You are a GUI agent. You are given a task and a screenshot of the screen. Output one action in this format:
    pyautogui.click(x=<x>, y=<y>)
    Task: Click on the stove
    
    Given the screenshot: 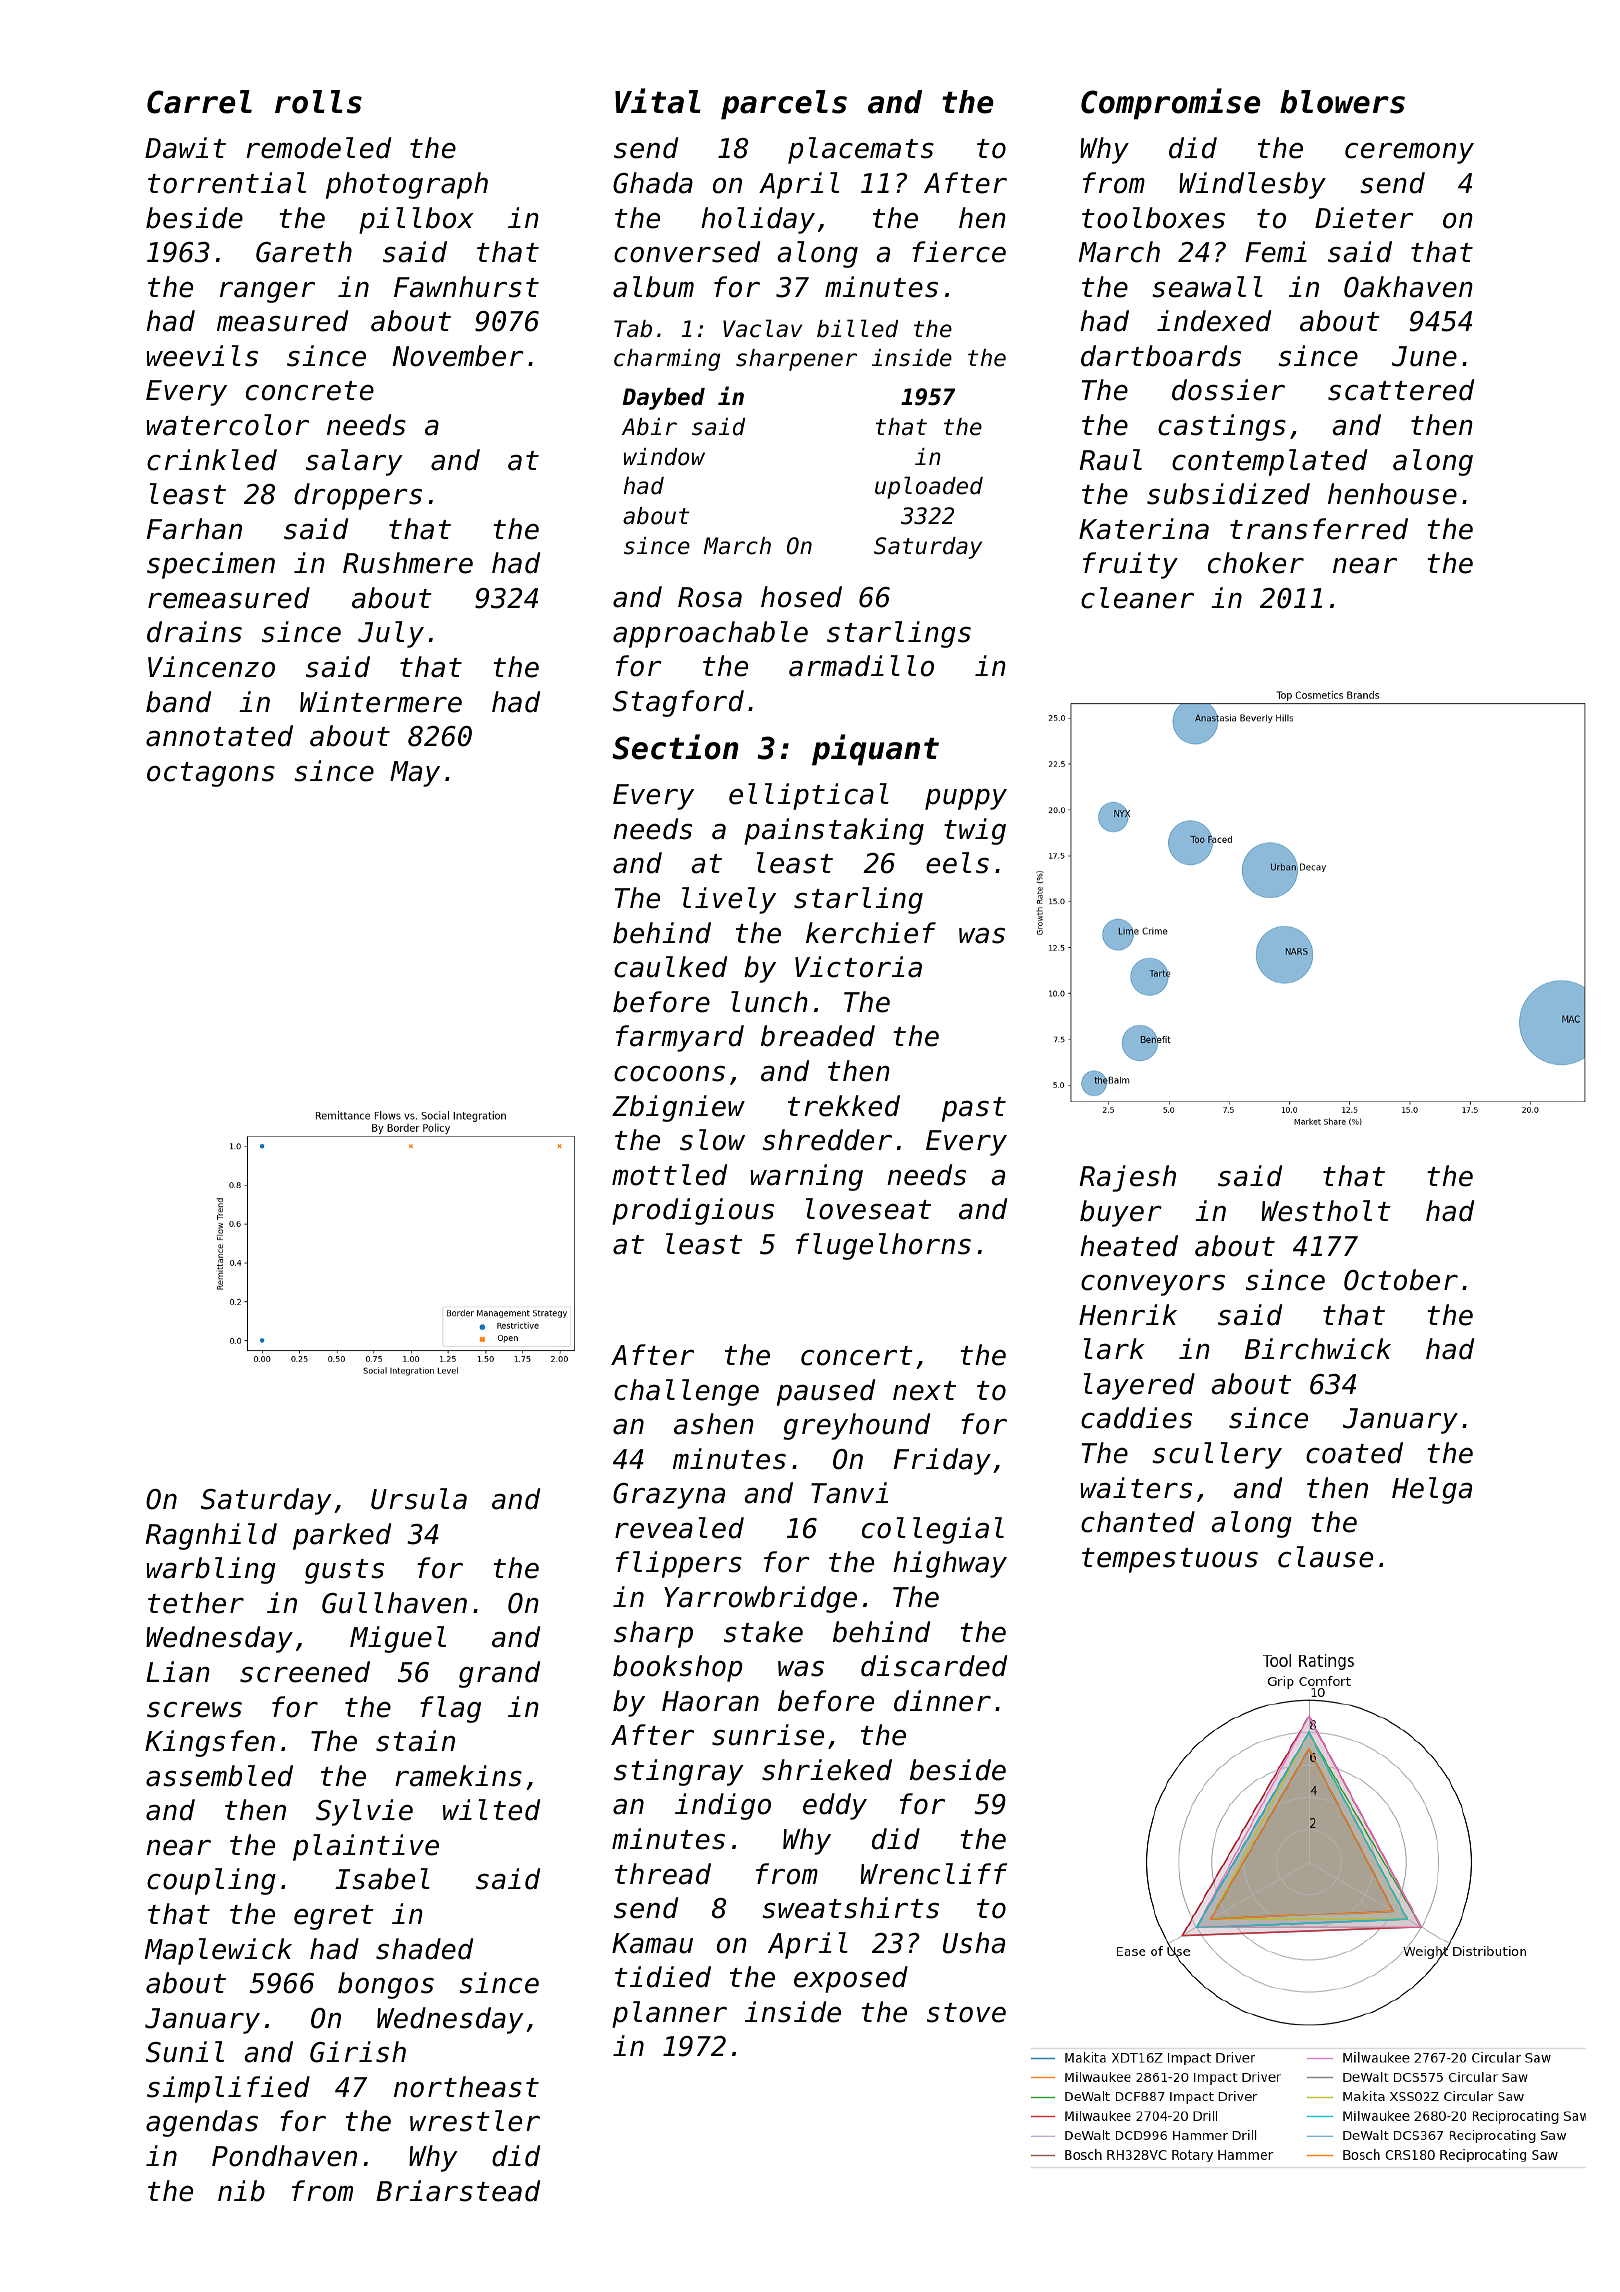 What is the action you would take?
    pyautogui.click(x=966, y=2013)
